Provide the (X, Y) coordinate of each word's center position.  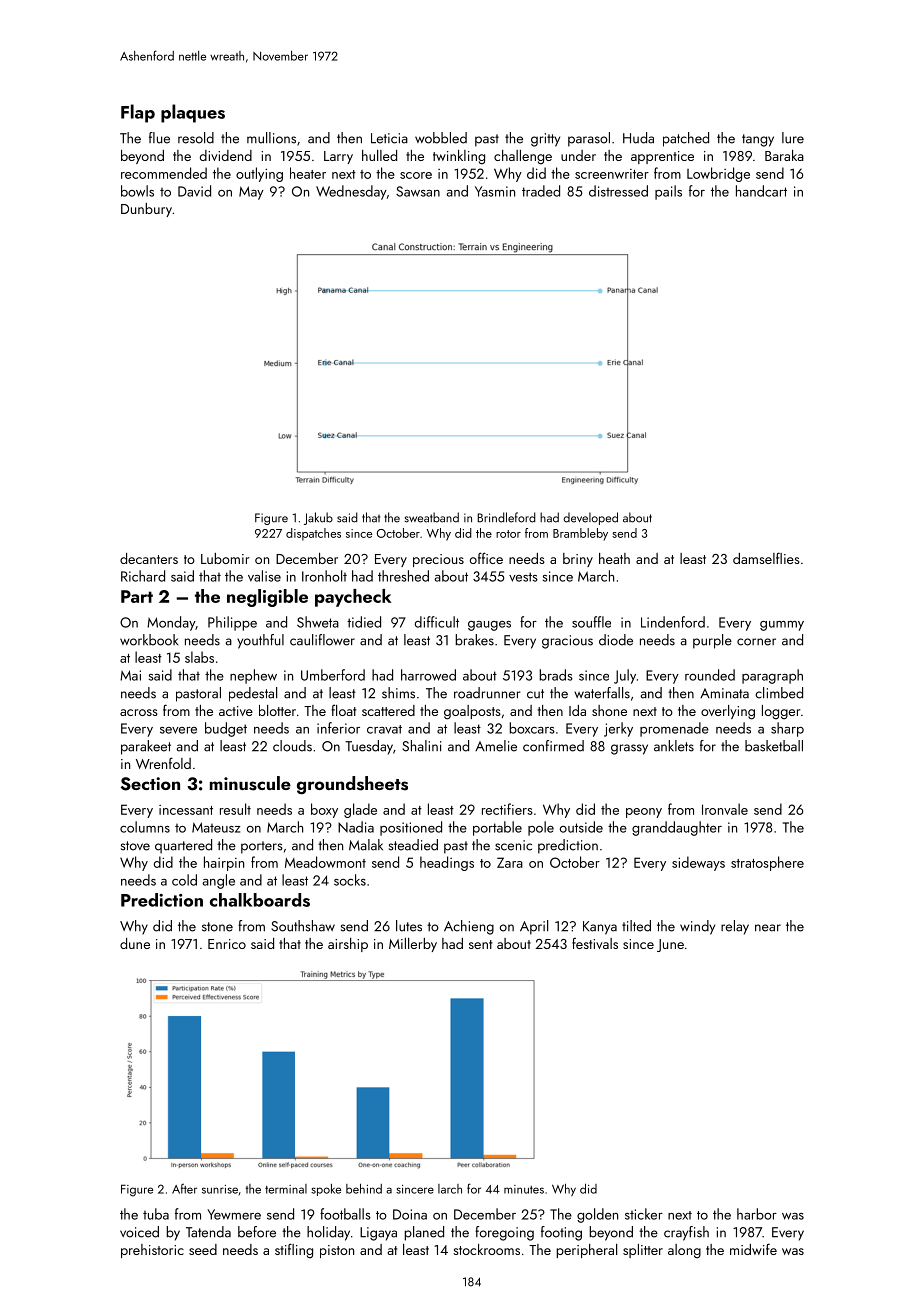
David (194, 191)
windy (697, 927)
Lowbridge (718, 174)
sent (480, 944)
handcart (761, 191)
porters (262, 847)
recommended (164, 173)
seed (203, 1249)
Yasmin (495, 191)
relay (735, 927)
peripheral (586, 1251)
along (684, 1251)
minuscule (250, 783)
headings (447, 863)
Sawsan (418, 191)
